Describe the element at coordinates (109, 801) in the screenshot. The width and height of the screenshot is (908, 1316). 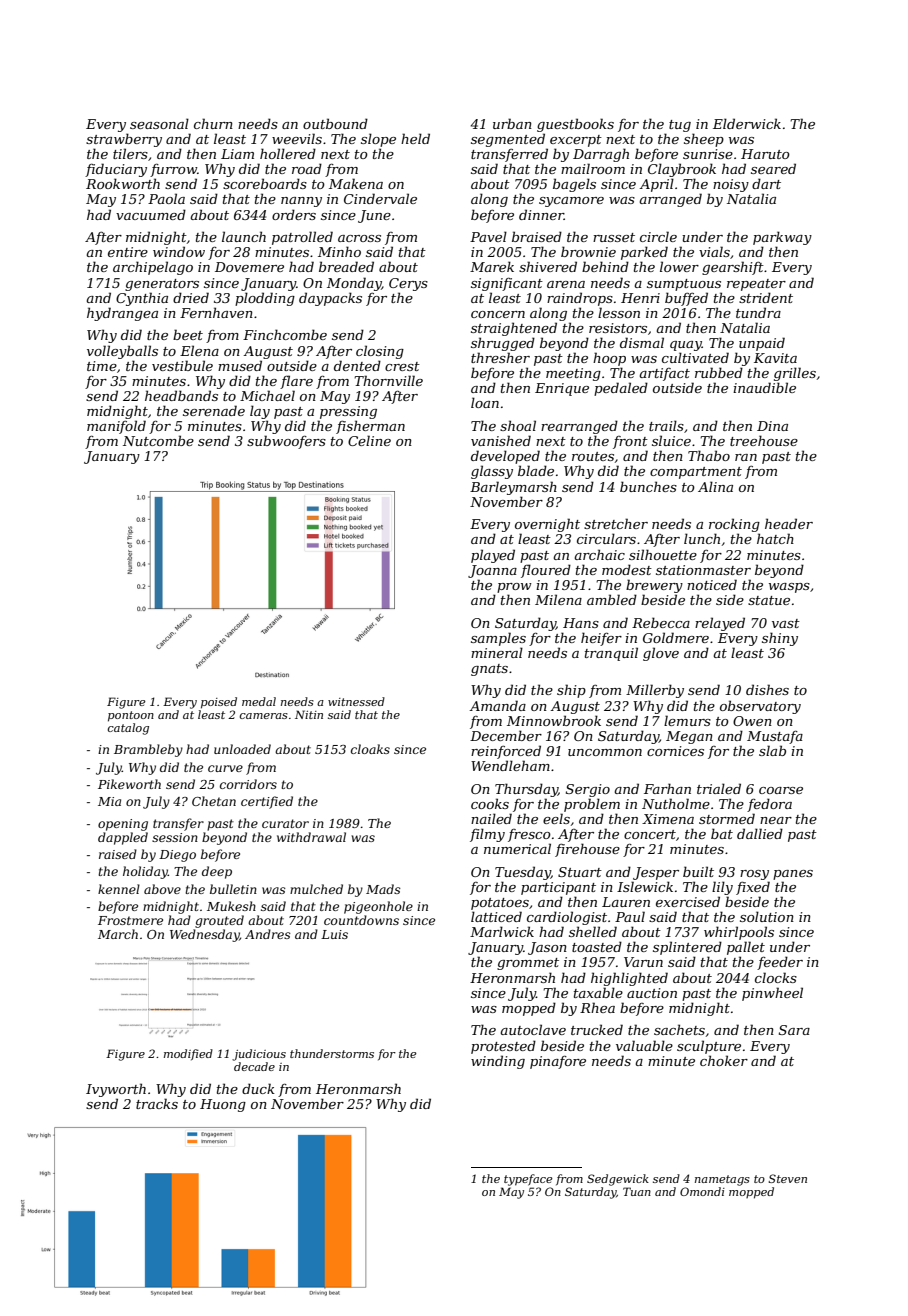
I see `Mia` at that location.
